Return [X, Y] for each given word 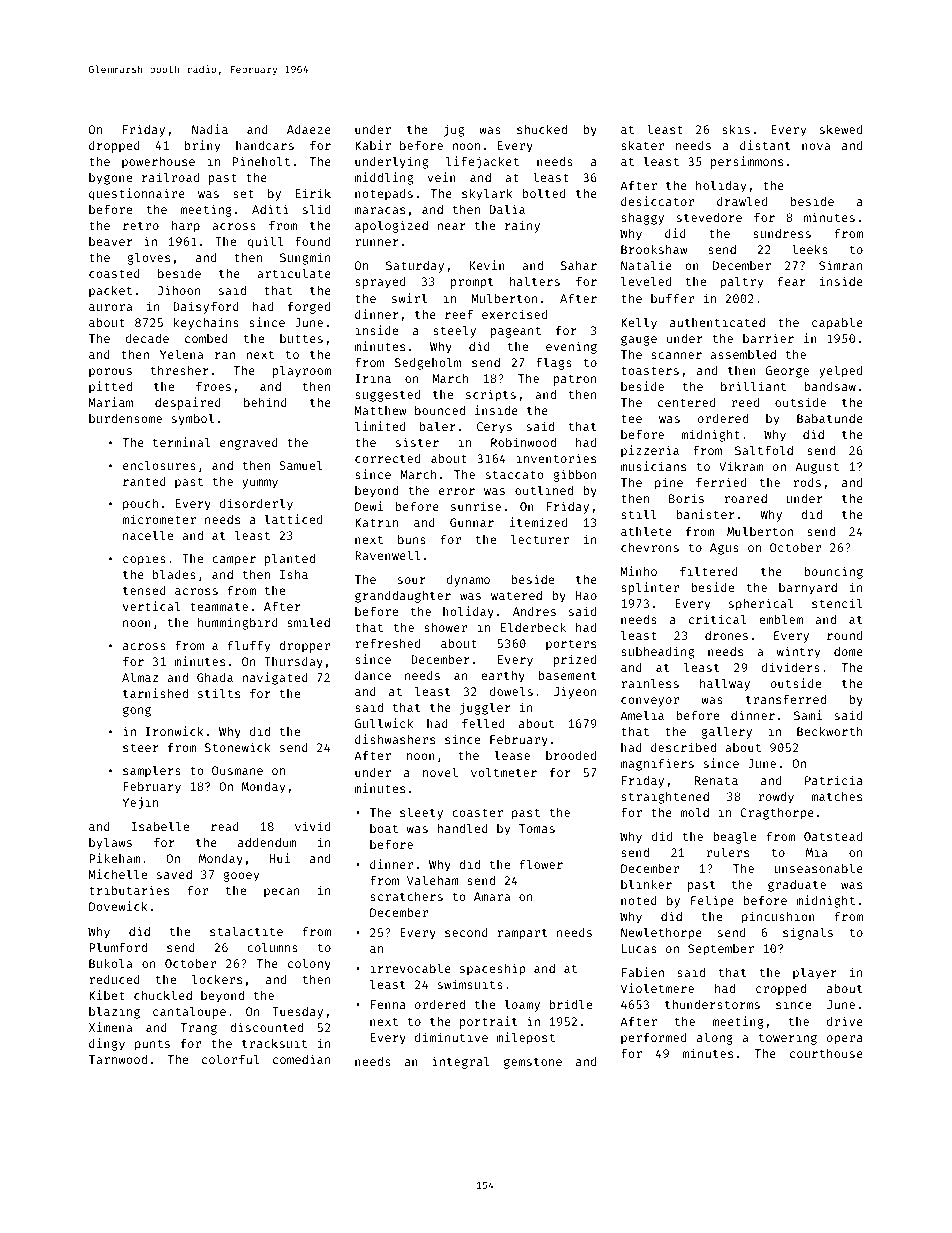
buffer [672, 298]
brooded [571, 755]
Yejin [140, 803]
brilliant [753, 386]
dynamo [468, 581]
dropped [114, 147]
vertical [152, 606]
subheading [657, 652]
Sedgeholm [428, 364]
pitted [110, 387]
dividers [791, 667]
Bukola [110, 963]
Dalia [507, 209]
